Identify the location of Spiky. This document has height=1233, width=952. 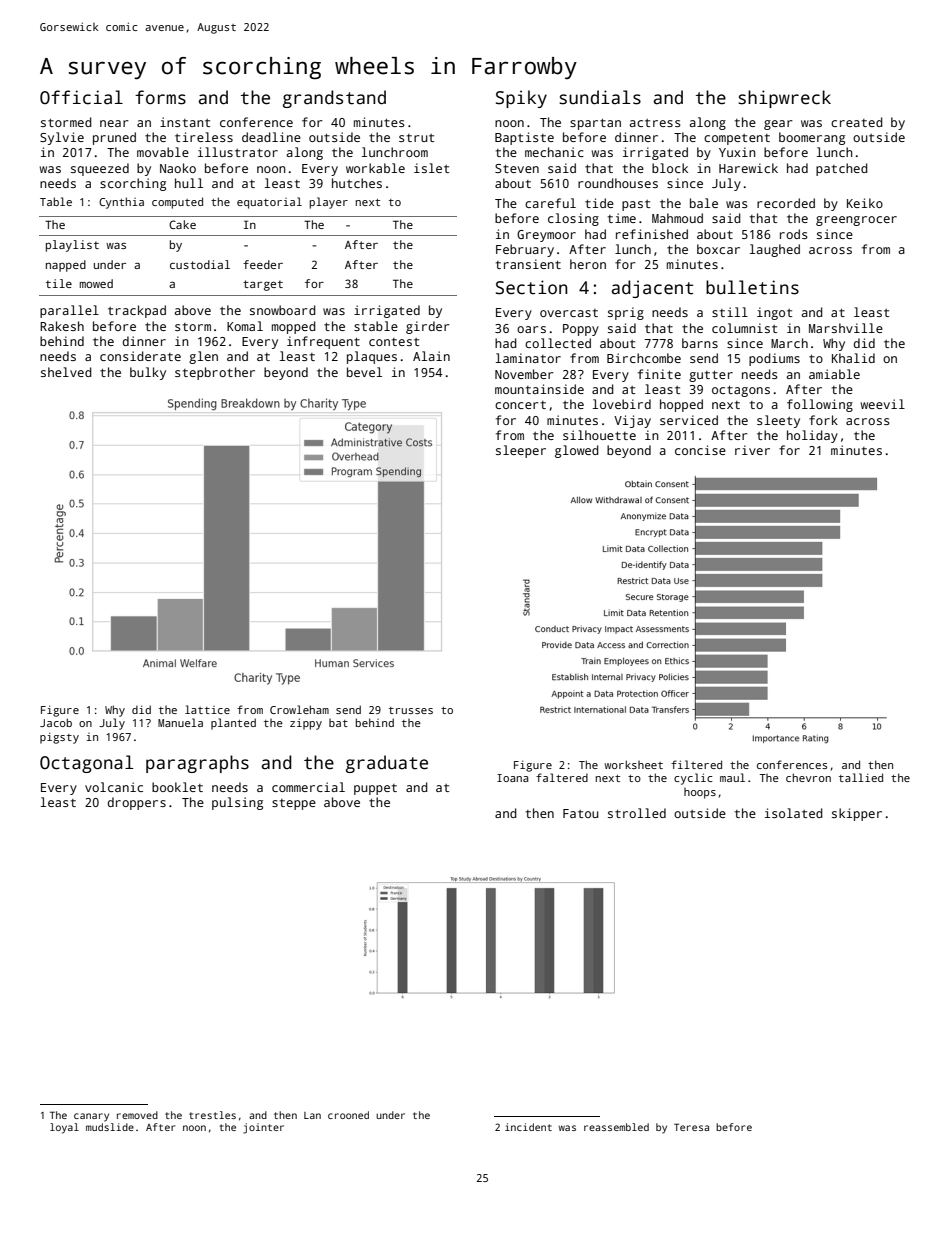
(521, 99).
